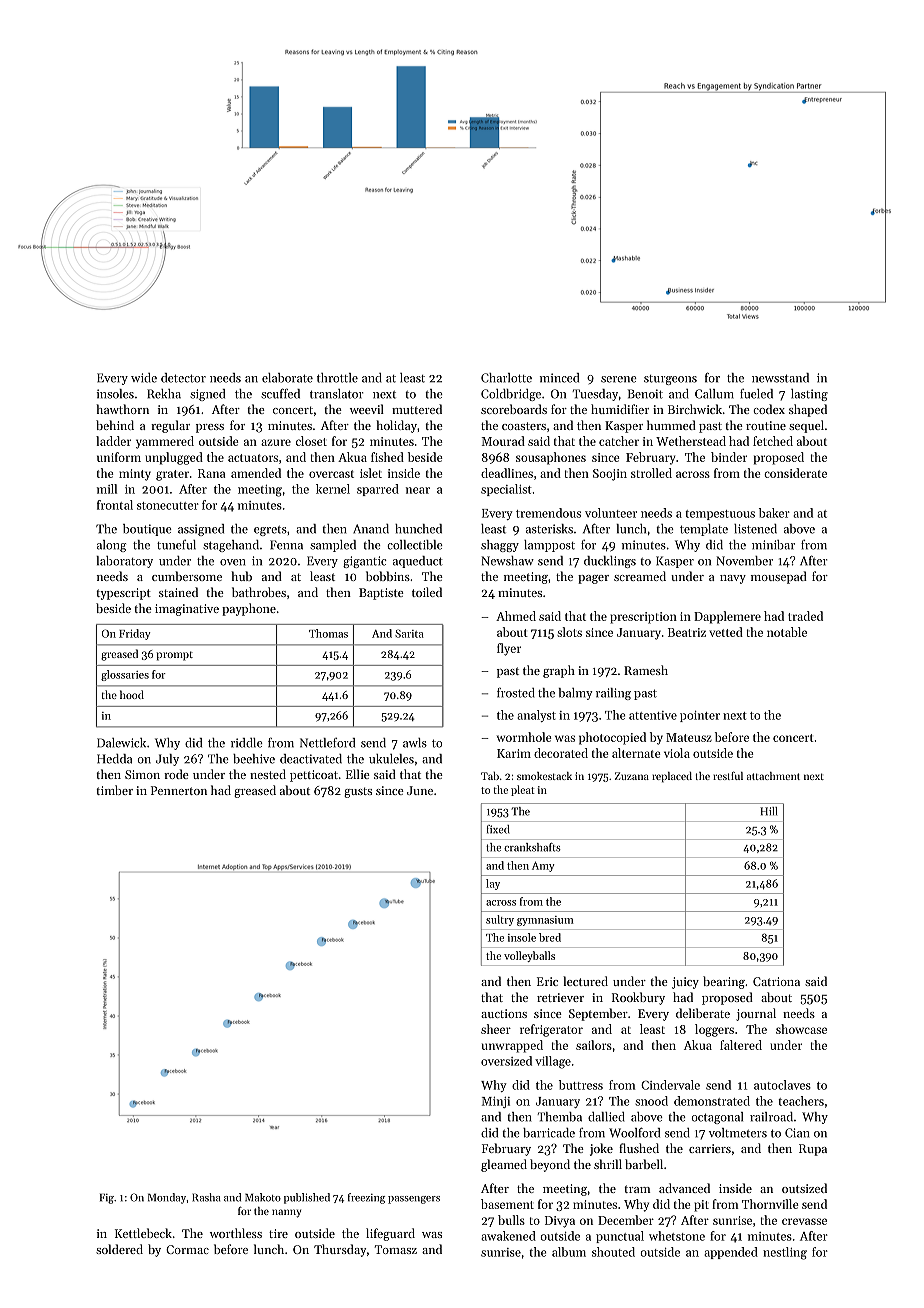 This page has height=1308, width=924. What do you see at coordinates (504, 1013) in the page?
I see `auctions` at bounding box center [504, 1013].
